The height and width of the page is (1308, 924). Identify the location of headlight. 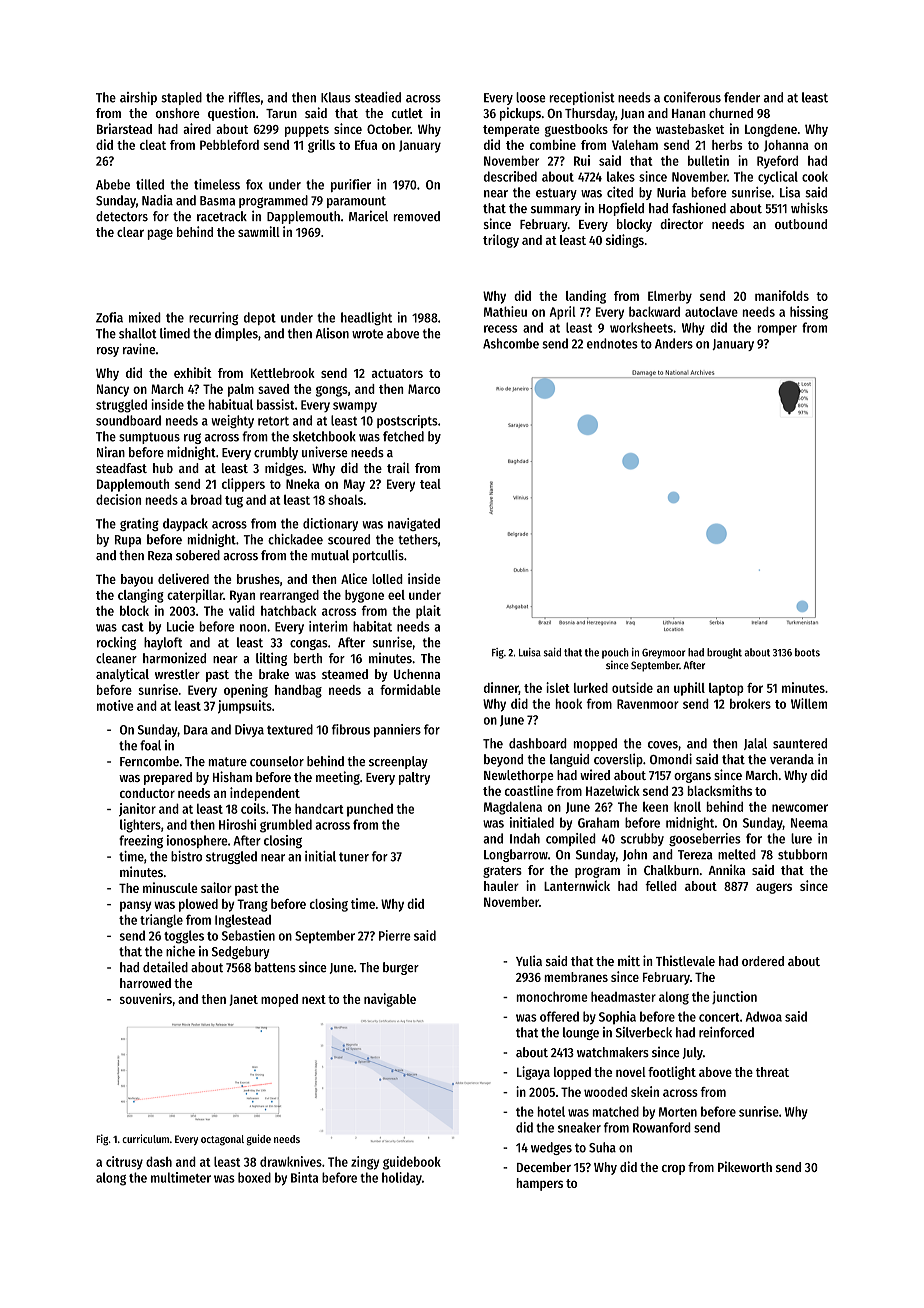
(366, 318).
